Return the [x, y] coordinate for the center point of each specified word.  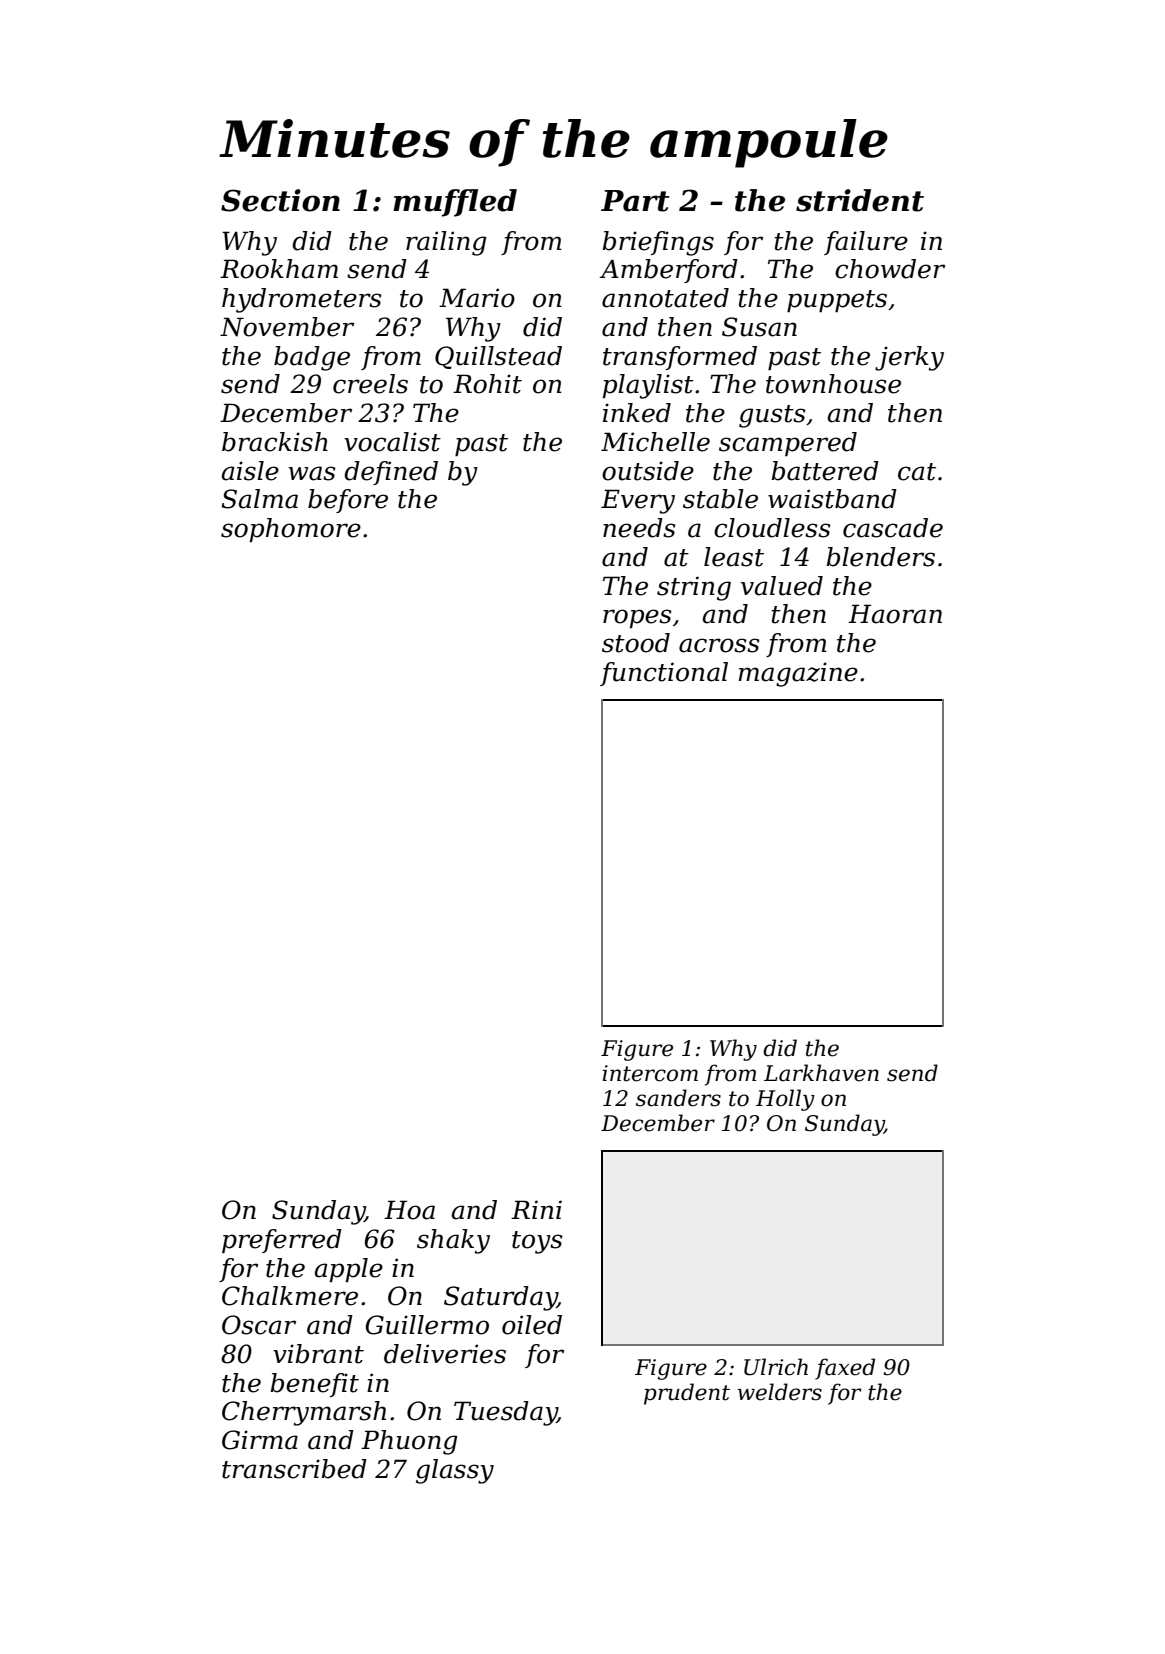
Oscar [259, 1325]
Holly [785, 1100]
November [287, 327]
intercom [650, 1073]
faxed [845, 1369]
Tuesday [505, 1413]
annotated [665, 298]
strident [860, 200]
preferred [282, 1241]
